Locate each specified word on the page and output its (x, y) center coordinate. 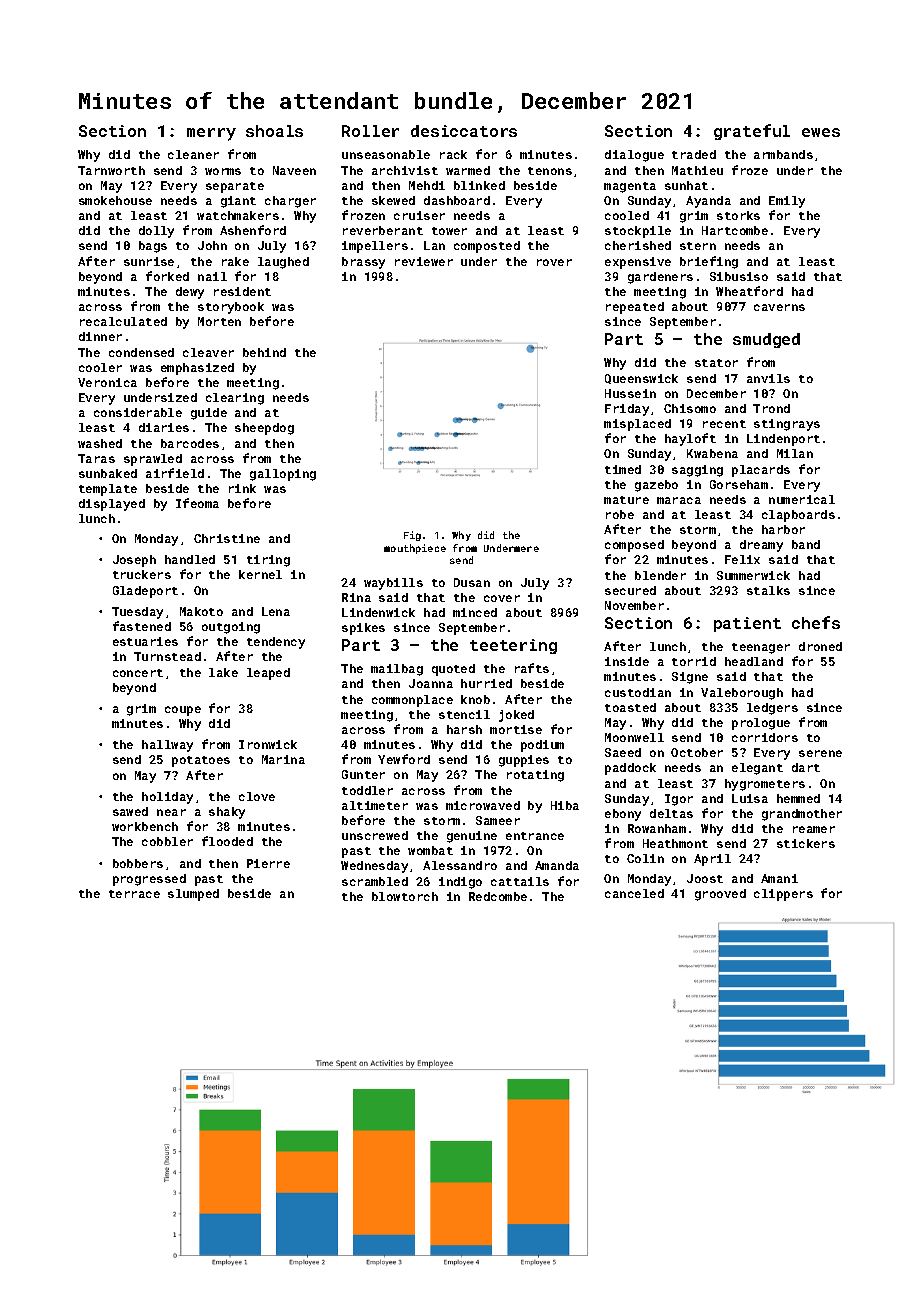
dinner (100, 336)
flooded (227, 841)
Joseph (134, 561)
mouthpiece (415, 549)
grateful (752, 132)
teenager (761, 648)
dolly (156, 232)
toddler (367, 790)
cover (502, 598)
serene (820, 753)
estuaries (145, 641)
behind (264, 352)
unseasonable (386, 154)
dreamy (761, 546)
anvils (768, 378)
